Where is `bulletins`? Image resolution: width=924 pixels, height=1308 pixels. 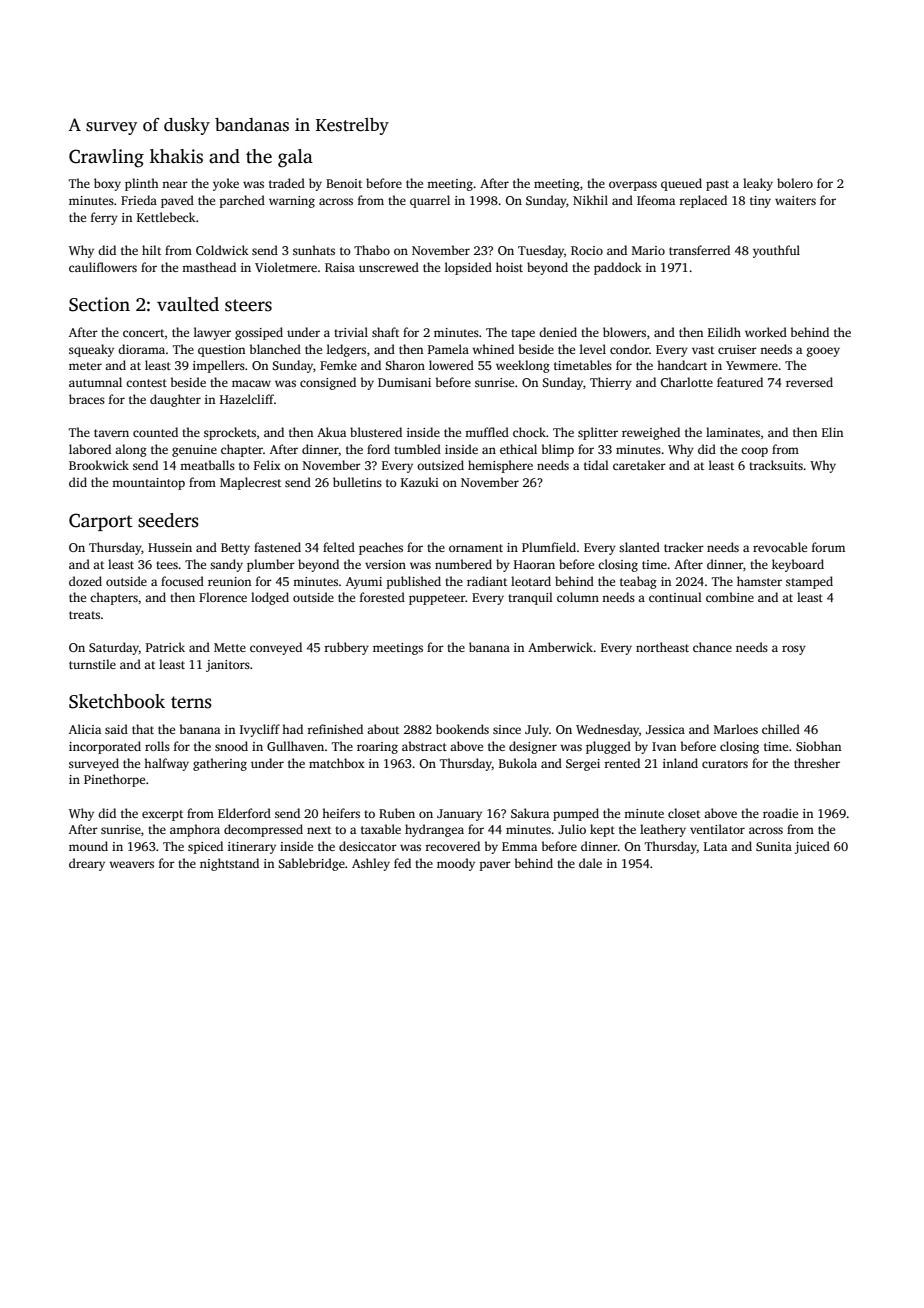
bulletins is located at coordinates (357, 482).
